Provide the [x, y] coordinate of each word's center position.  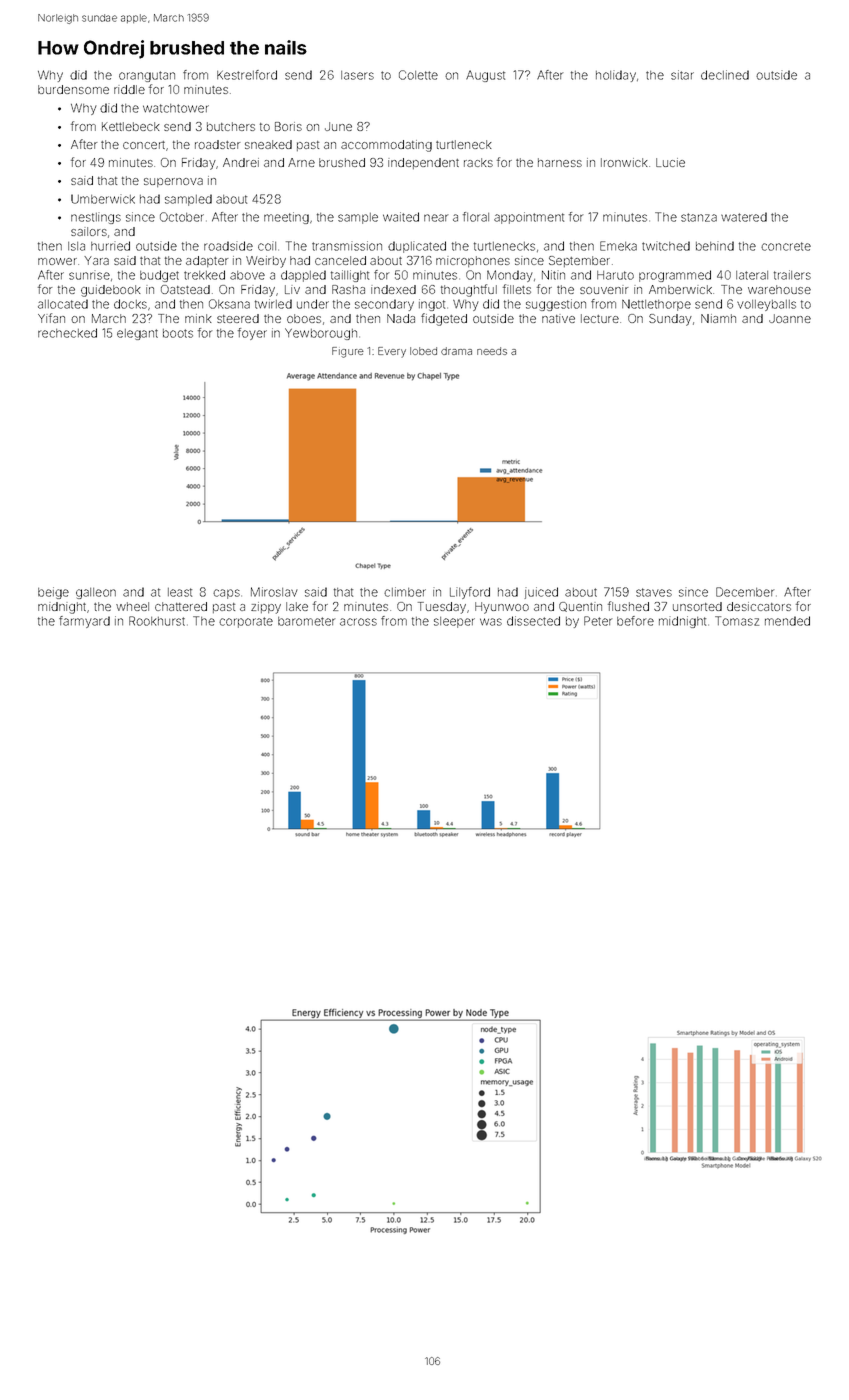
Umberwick [103, 199]
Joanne [790, 318]
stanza [699, 217]
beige [53, 593]
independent [423, 163]
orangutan [147, 76]
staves [654, 592]
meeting [286, 218]
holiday [616, 76]
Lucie [670, 162]
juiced [541, 593]
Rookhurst [157, 621]
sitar [682, 75]
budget [159, 276]
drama [456, 351]
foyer [252, 334]
